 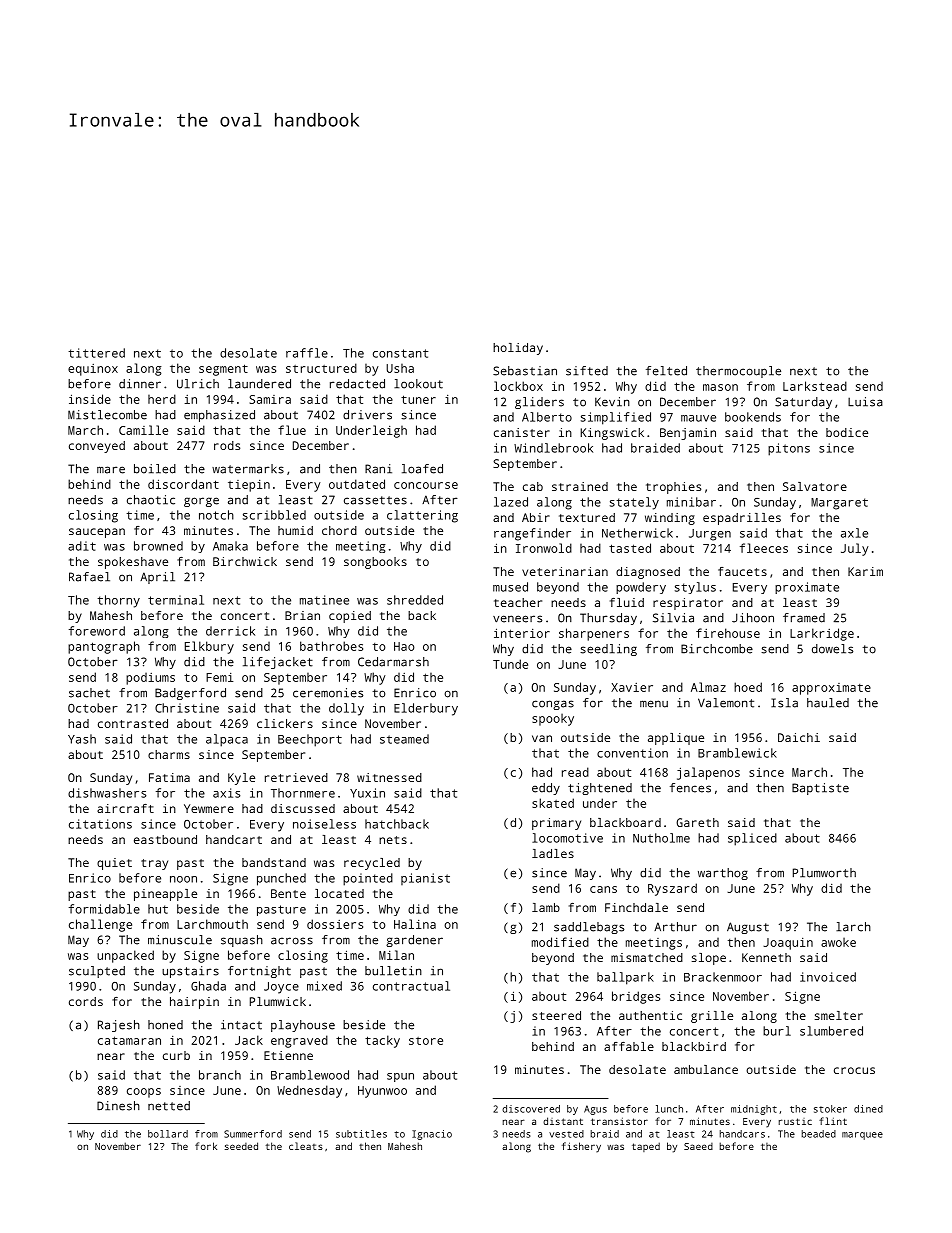 I want to click on minuscule, so click(x=180, y=940).
